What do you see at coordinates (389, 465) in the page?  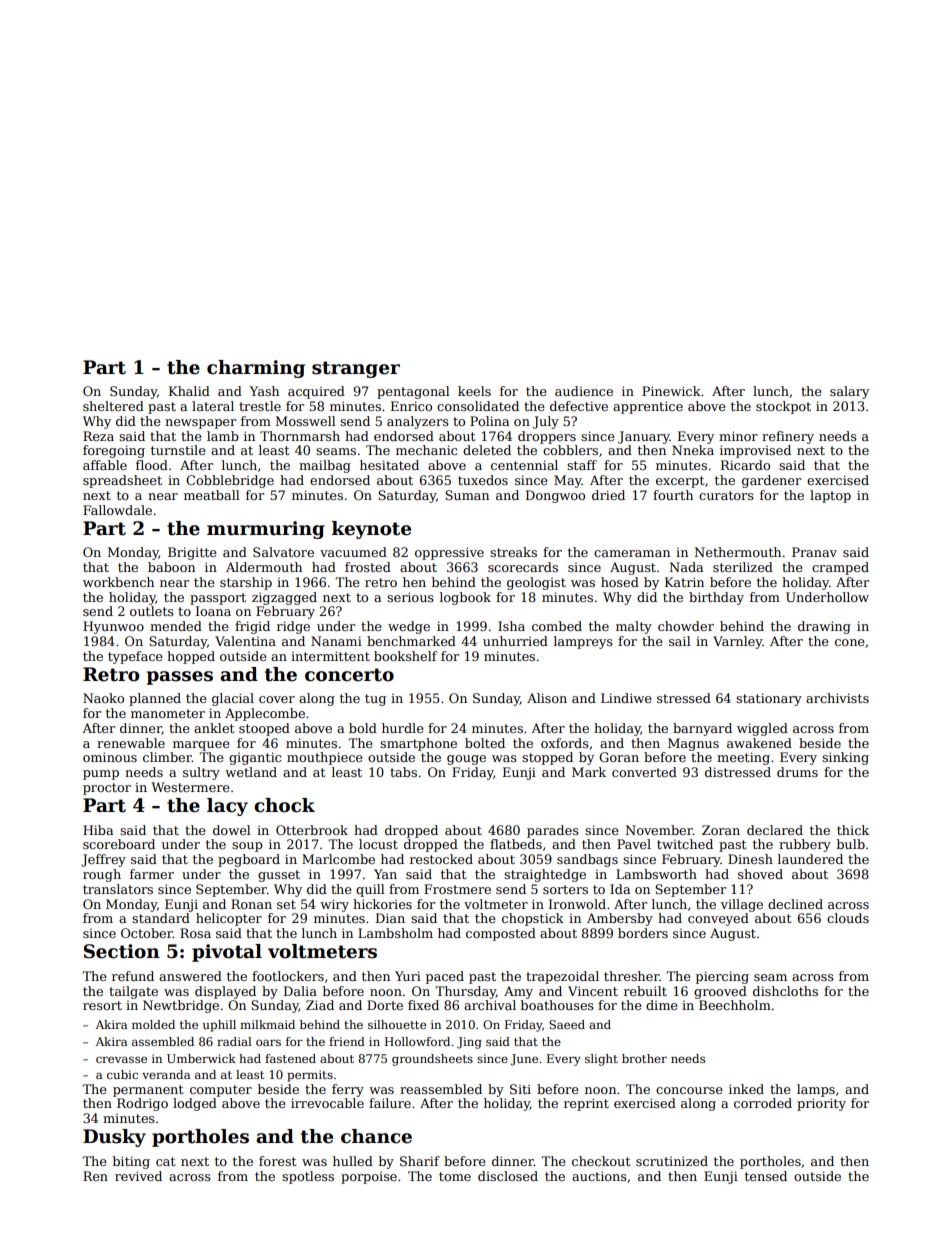 I see `hesitated` at bounding box center [389, 465].
